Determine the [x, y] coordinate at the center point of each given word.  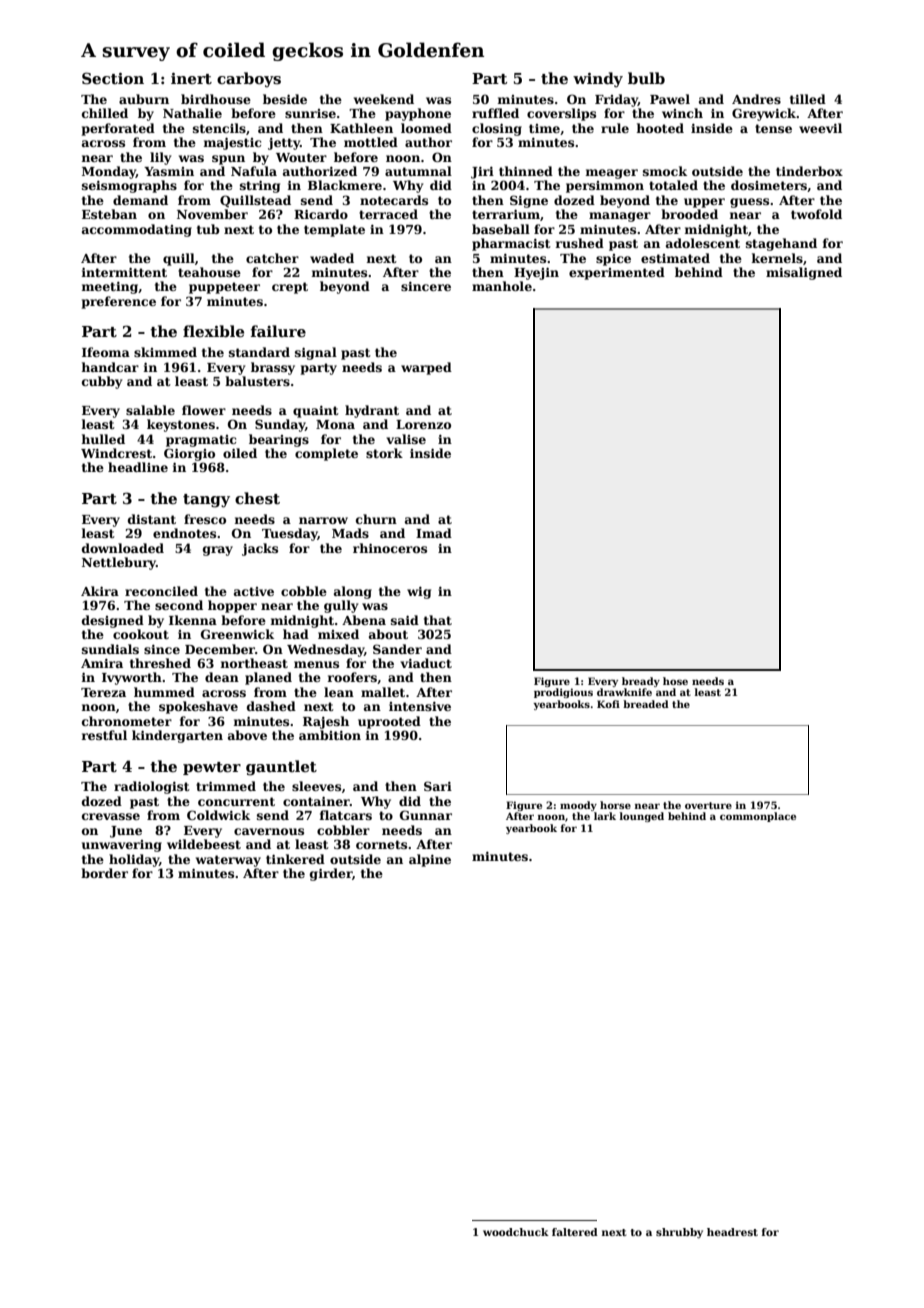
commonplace [758, 817]
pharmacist [511, 244]
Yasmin [169, 171]
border [104, 873]
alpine [430, 860]
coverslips [561, 114]
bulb [646, 78]
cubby [102, 382]
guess [749, 203]
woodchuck [516, 1232]
